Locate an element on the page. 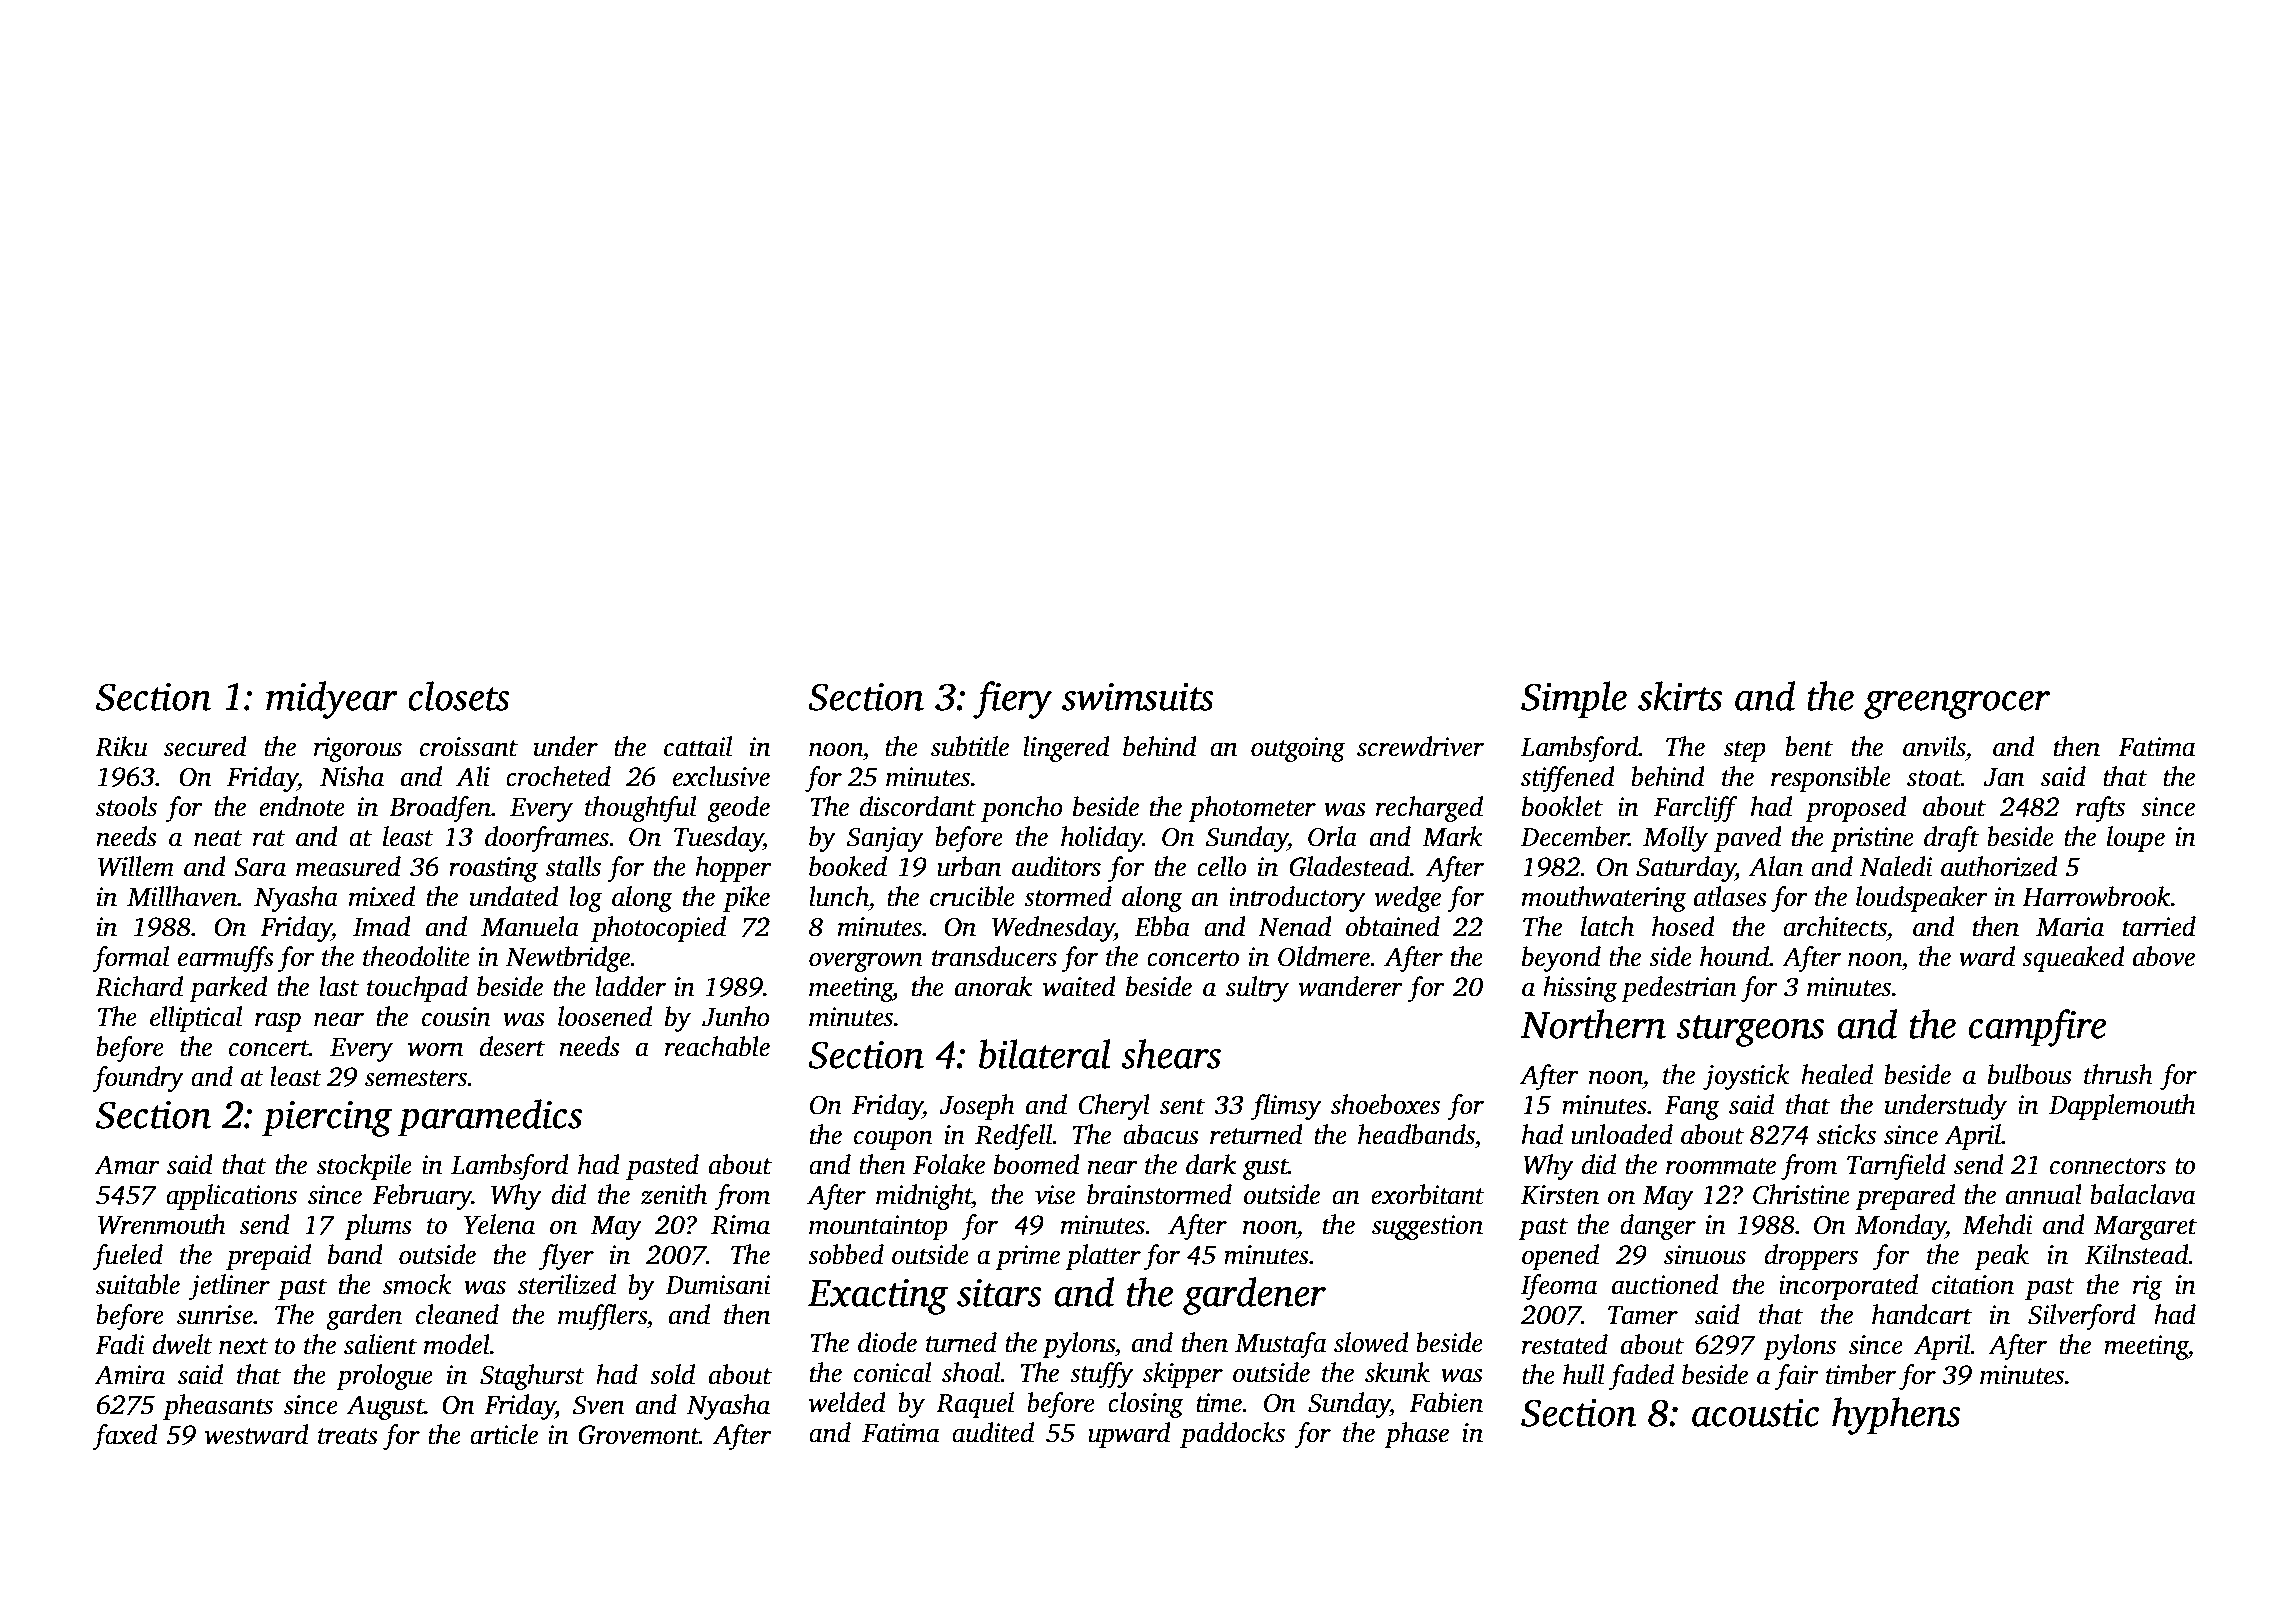  obtained is located at coordinates (1392, 926).
